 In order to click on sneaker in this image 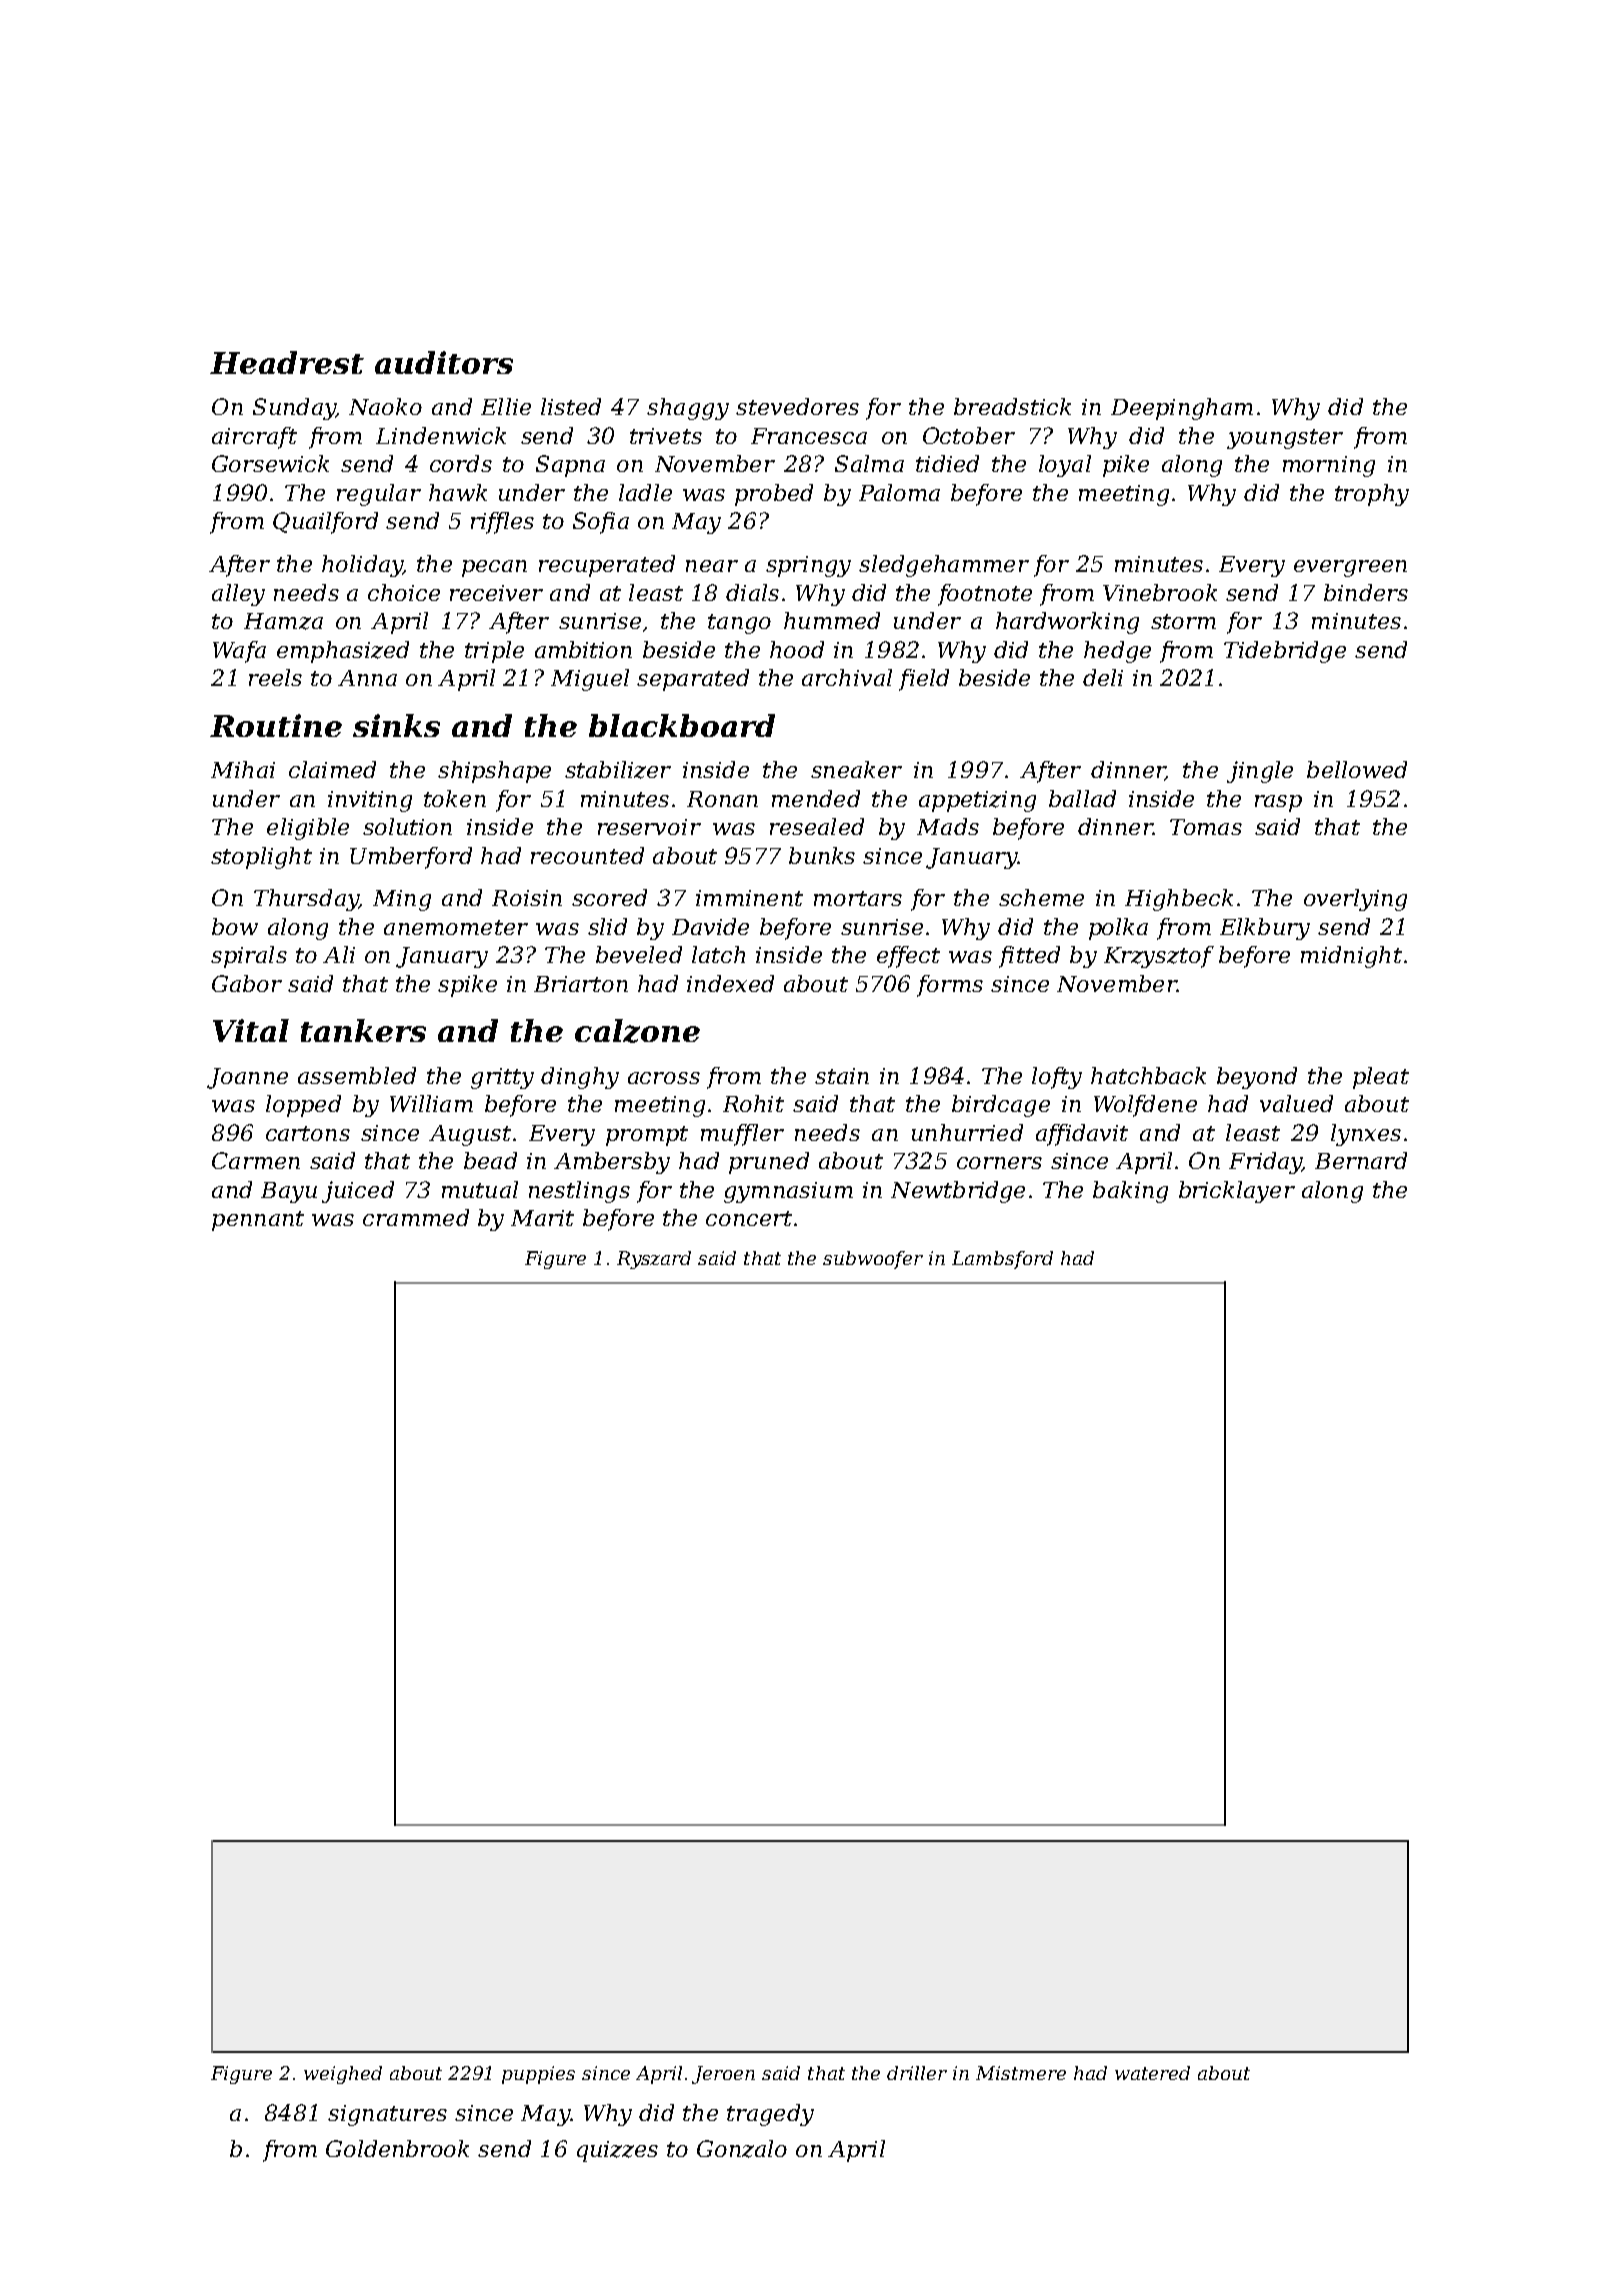, I will do `click(856, 769)`.
